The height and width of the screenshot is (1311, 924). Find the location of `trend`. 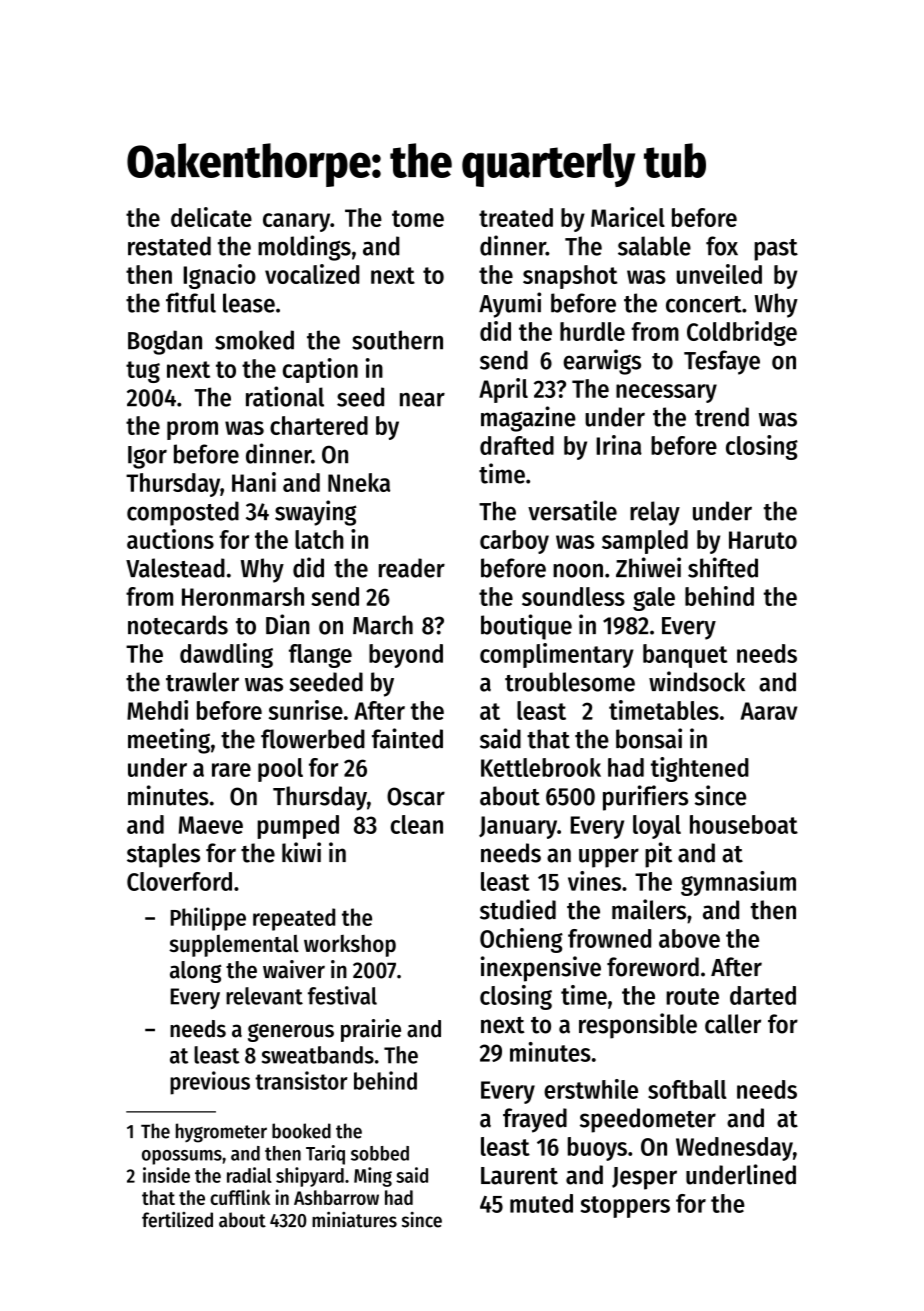

trend is located at coordinates (722, 417).
